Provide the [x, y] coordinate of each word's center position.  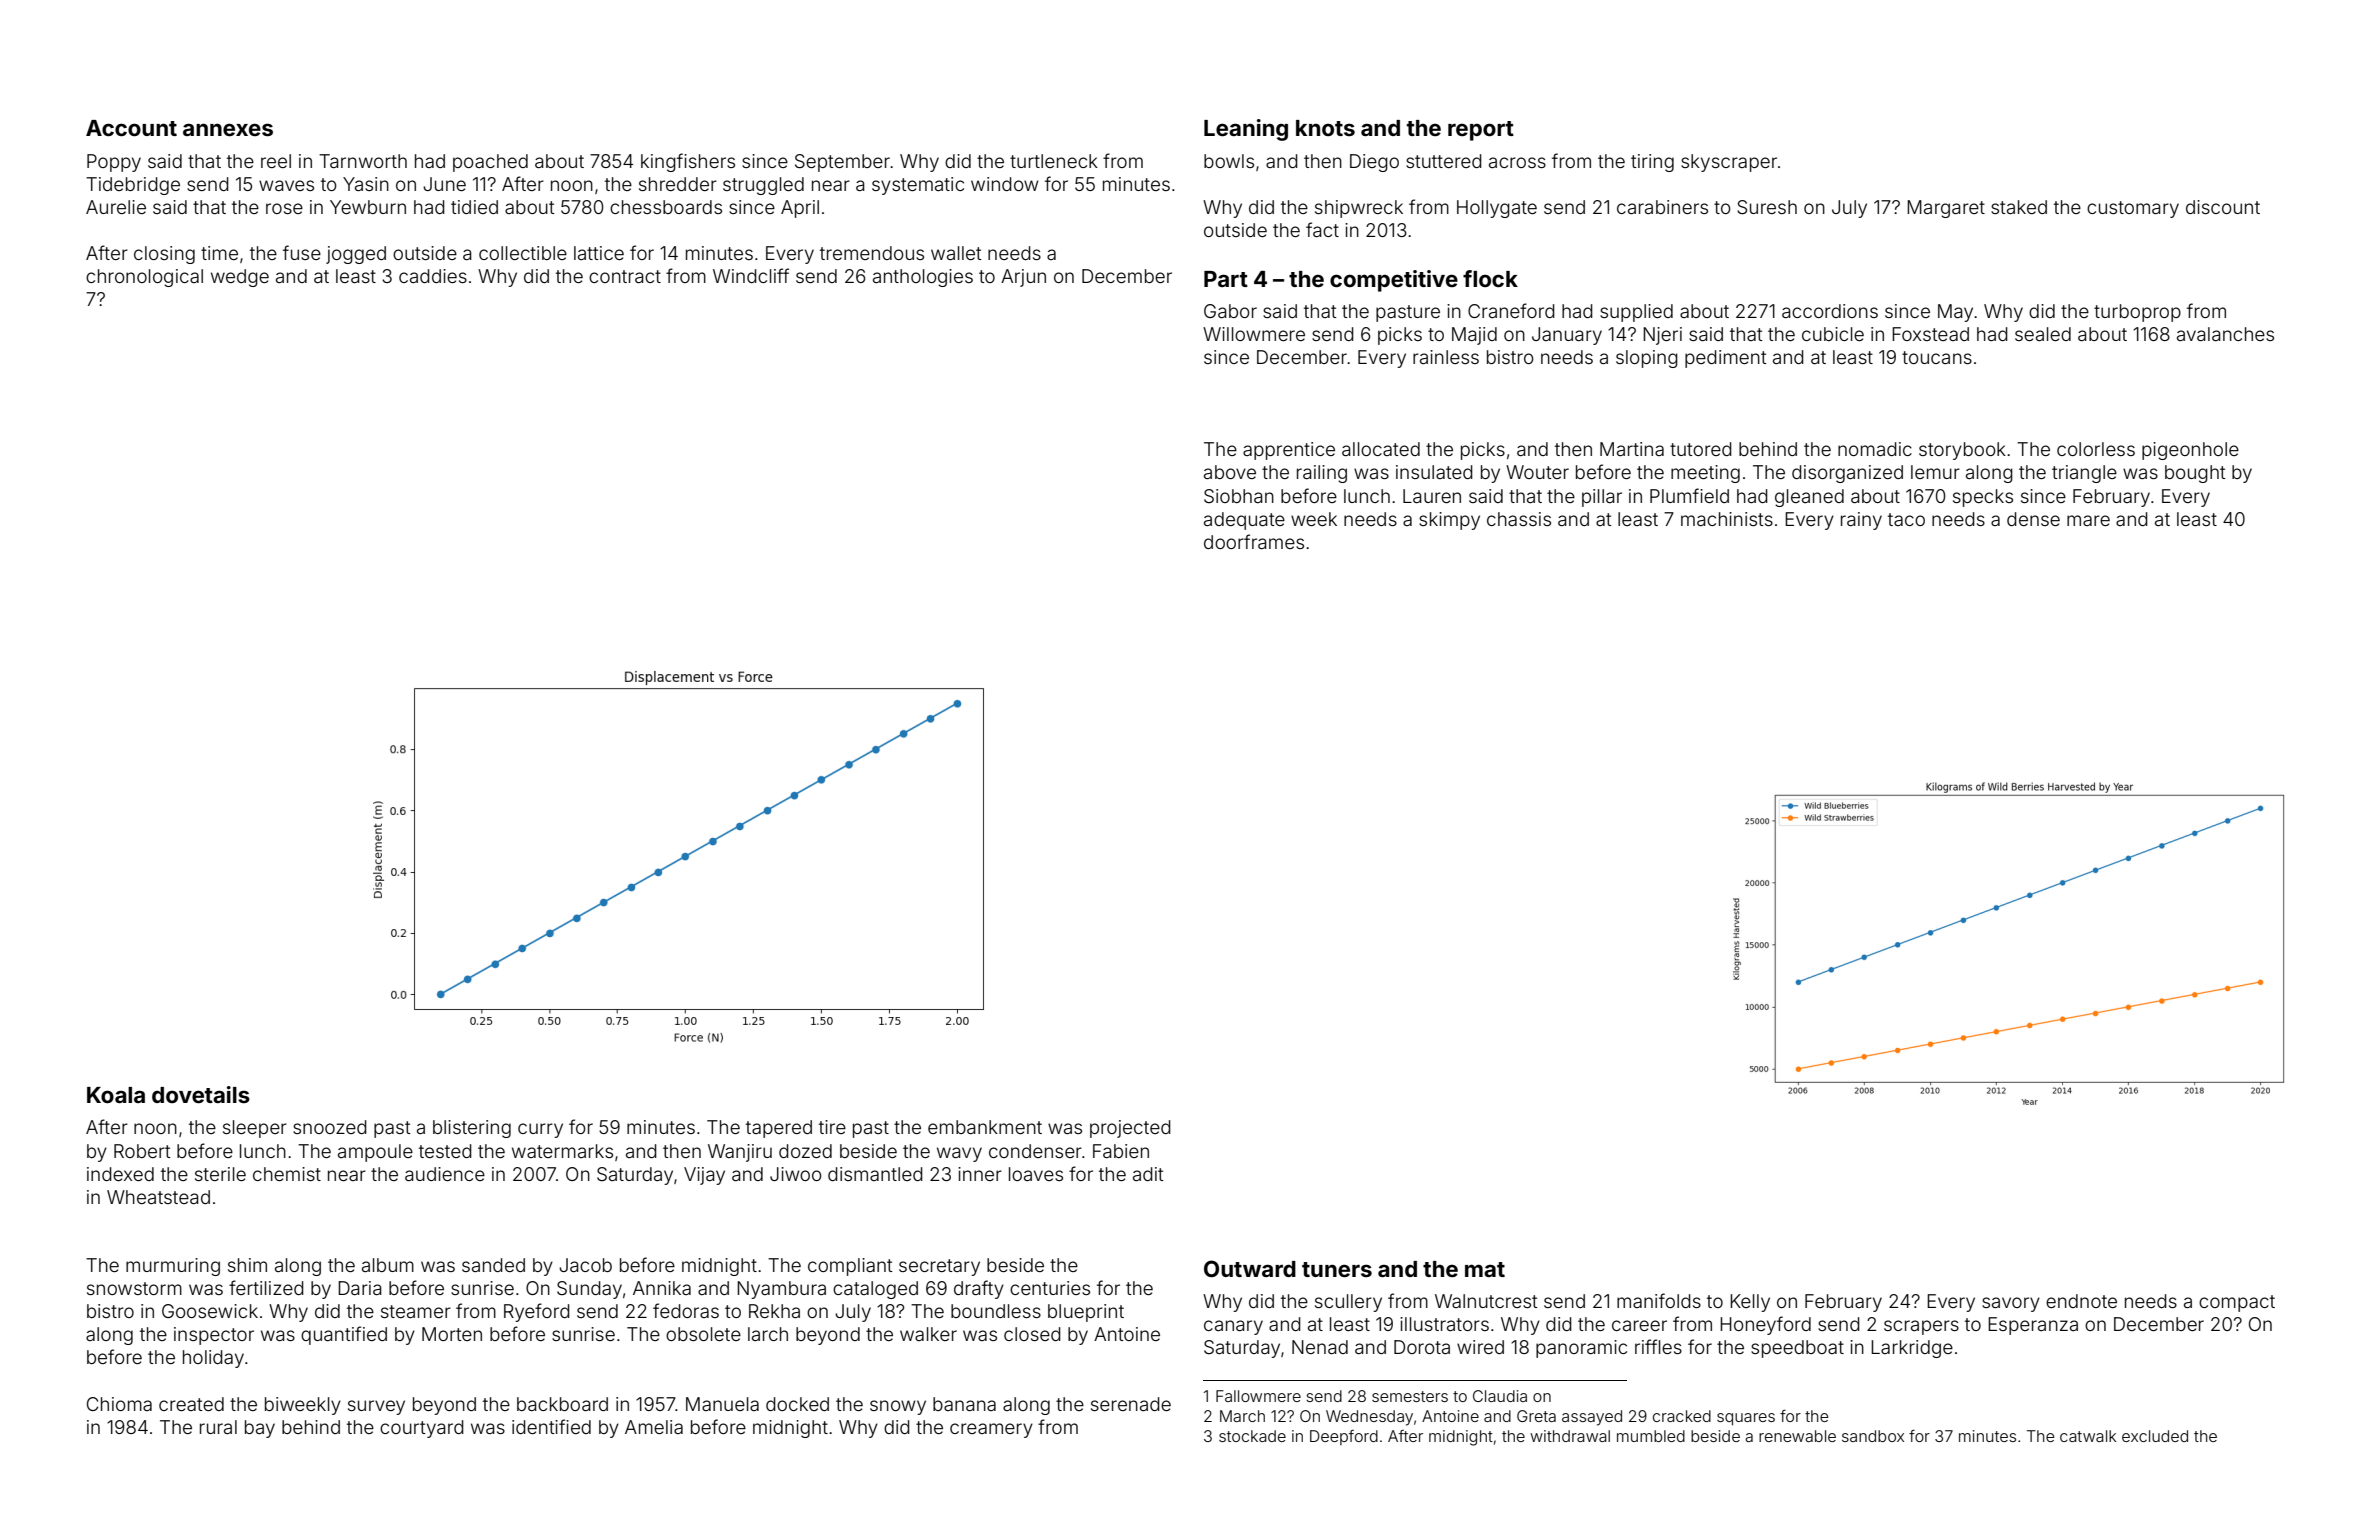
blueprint [1086, 1313]
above [1230, 472]
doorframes [1254, 541]
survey [376, 1407]
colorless [2096, 449]
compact [2237, 1303]
